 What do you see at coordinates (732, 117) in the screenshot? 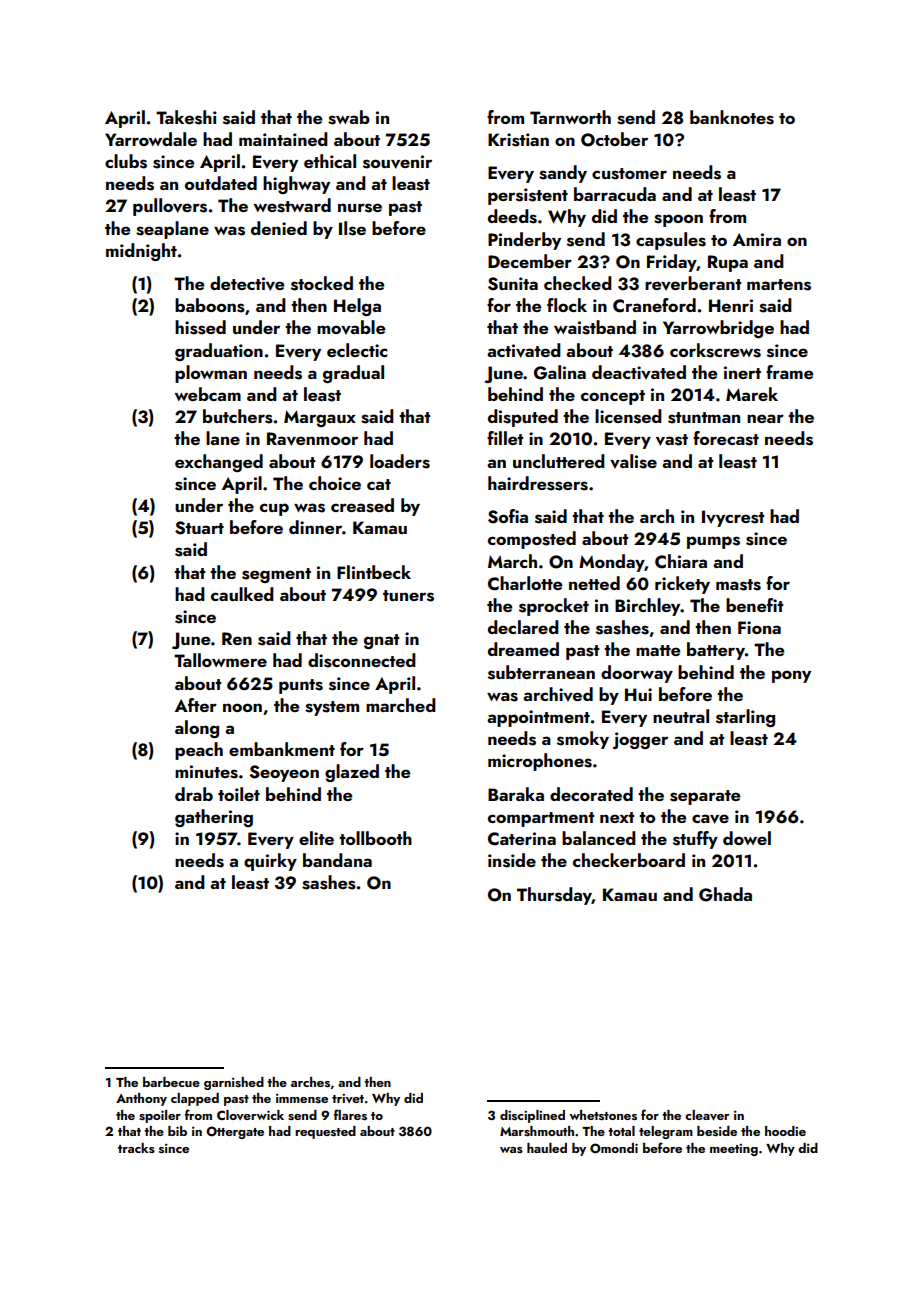
I see `banknotes` at bounding box center [732, 117].
